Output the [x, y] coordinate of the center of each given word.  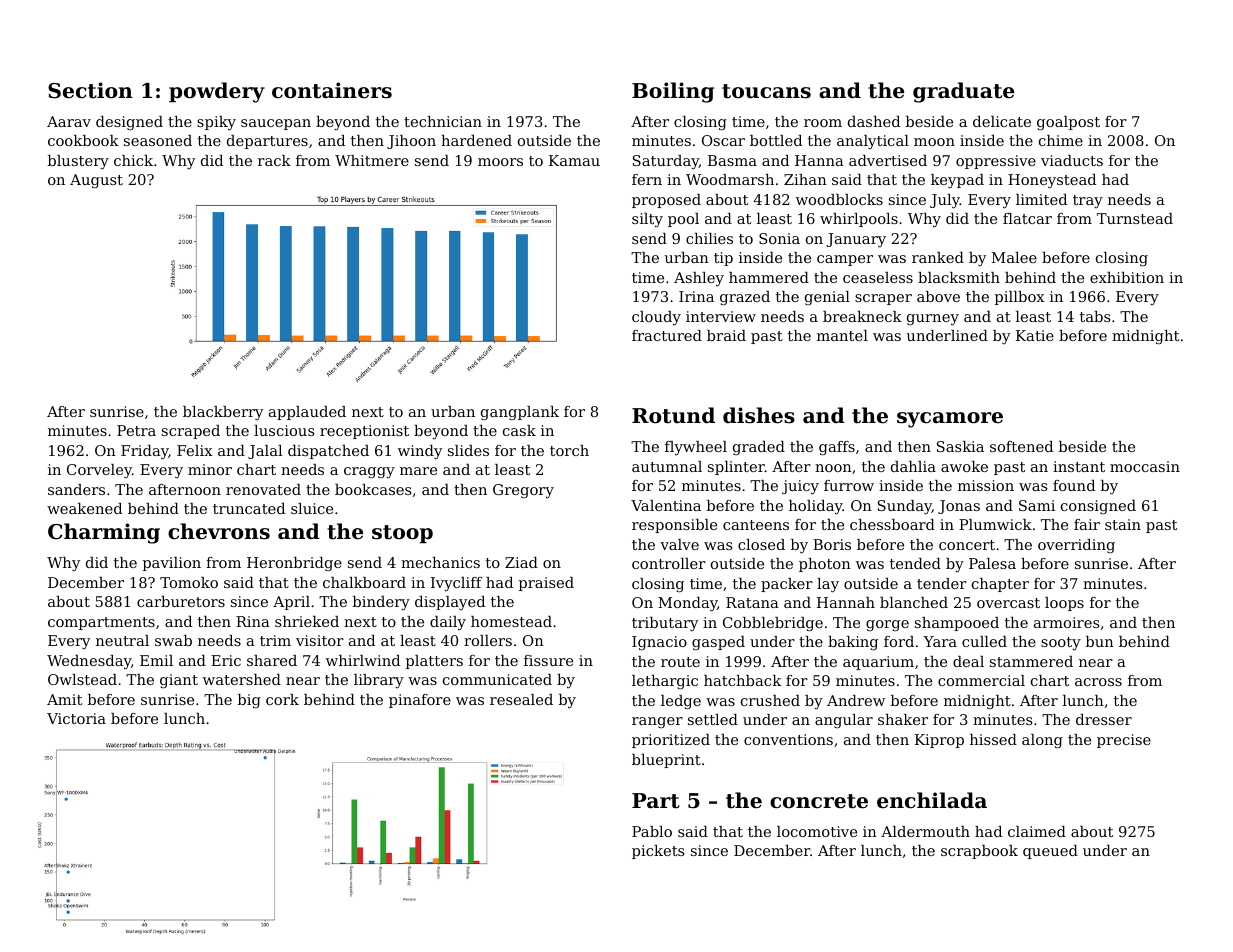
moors [500, 162]
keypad [957, 181]
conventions [788, 739]
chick [133, 160]
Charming [104, 533]
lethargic [665, 682]
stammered [1031, 661]
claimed [1037, 831]
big [249, 701]
